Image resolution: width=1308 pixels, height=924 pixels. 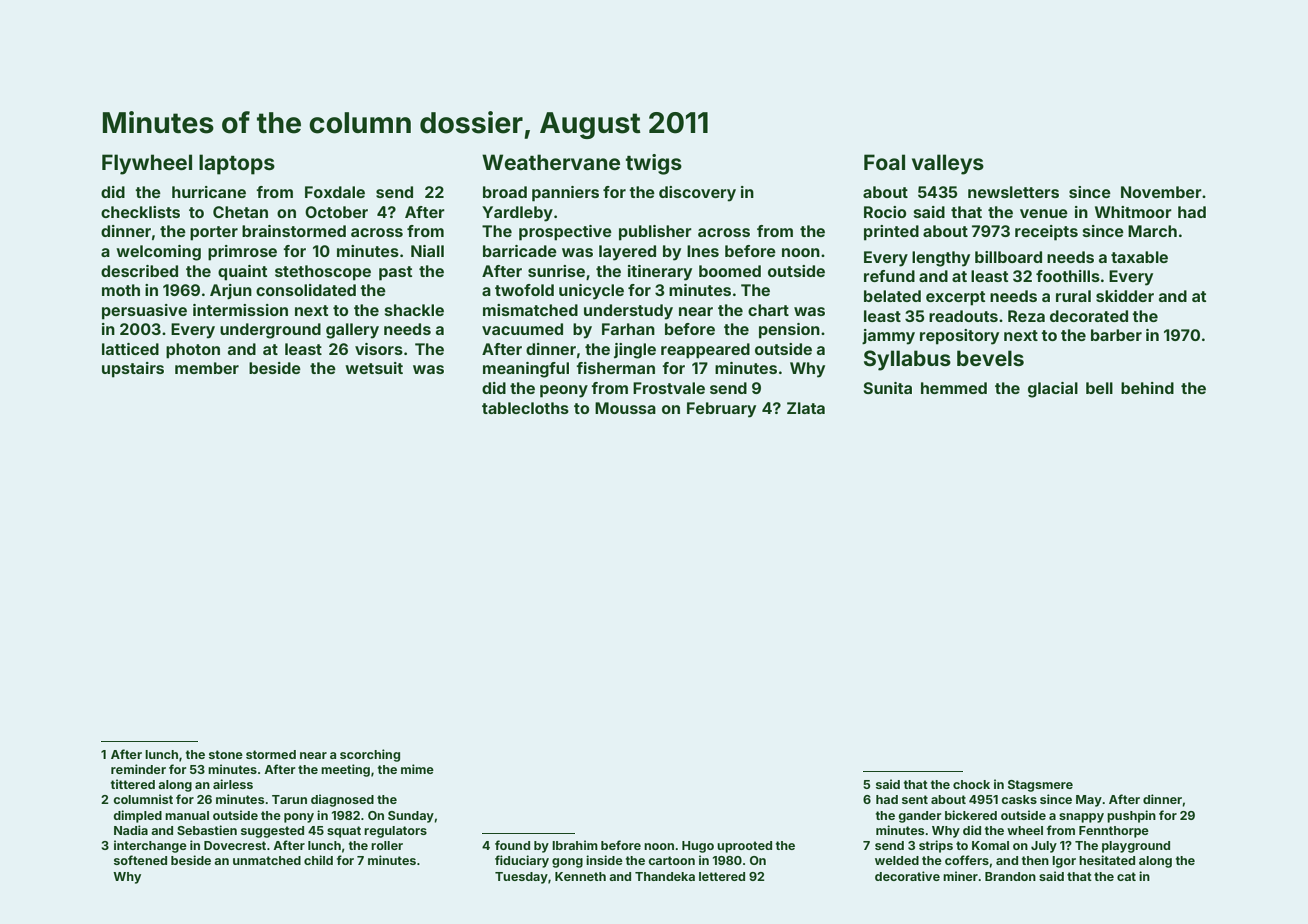 What do you see at coordinates (1161, 192) in the document?
I see `November` at bounding box center [1161, 192].
